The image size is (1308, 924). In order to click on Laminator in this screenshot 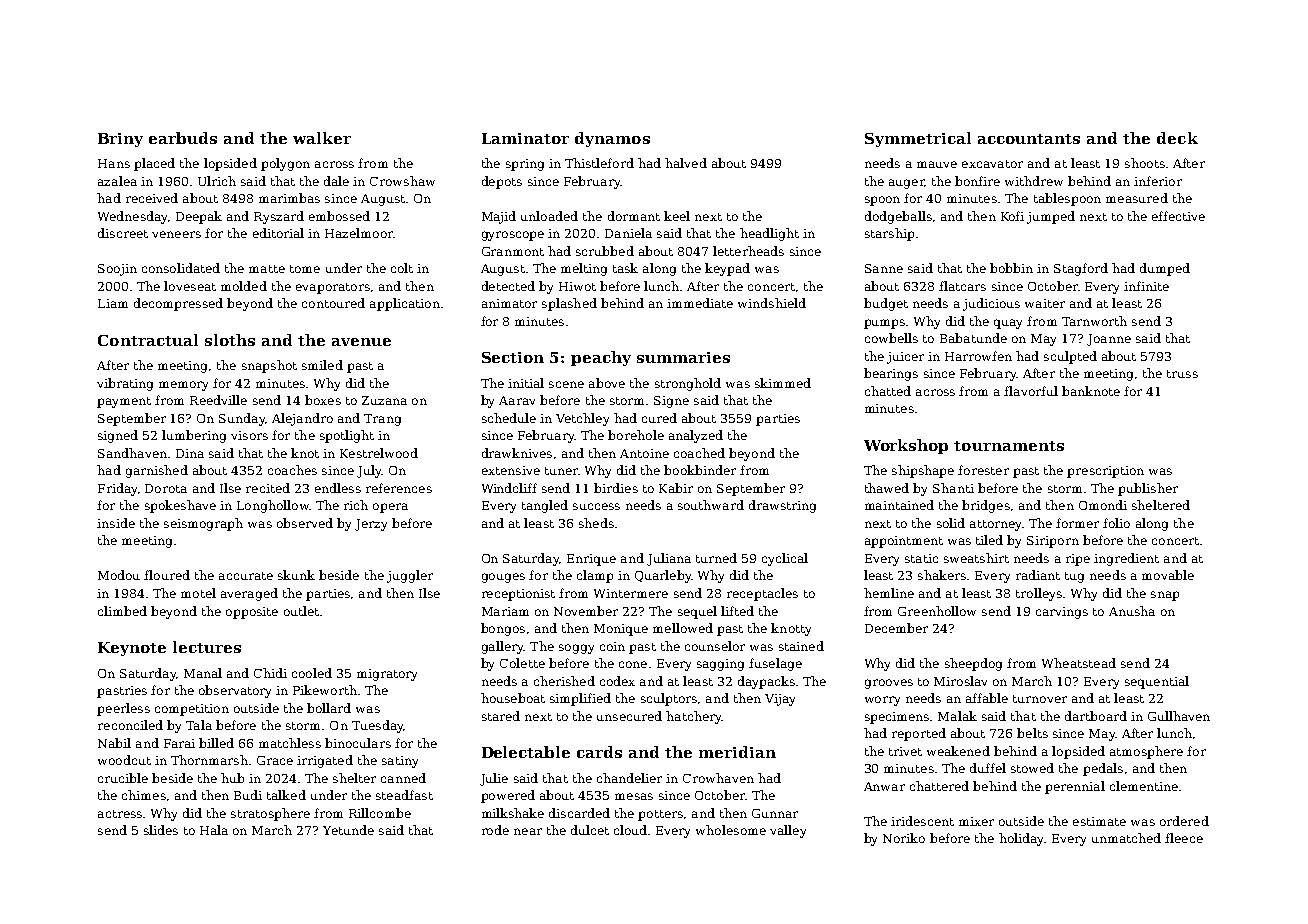, I will do `click(525, 138)`.
